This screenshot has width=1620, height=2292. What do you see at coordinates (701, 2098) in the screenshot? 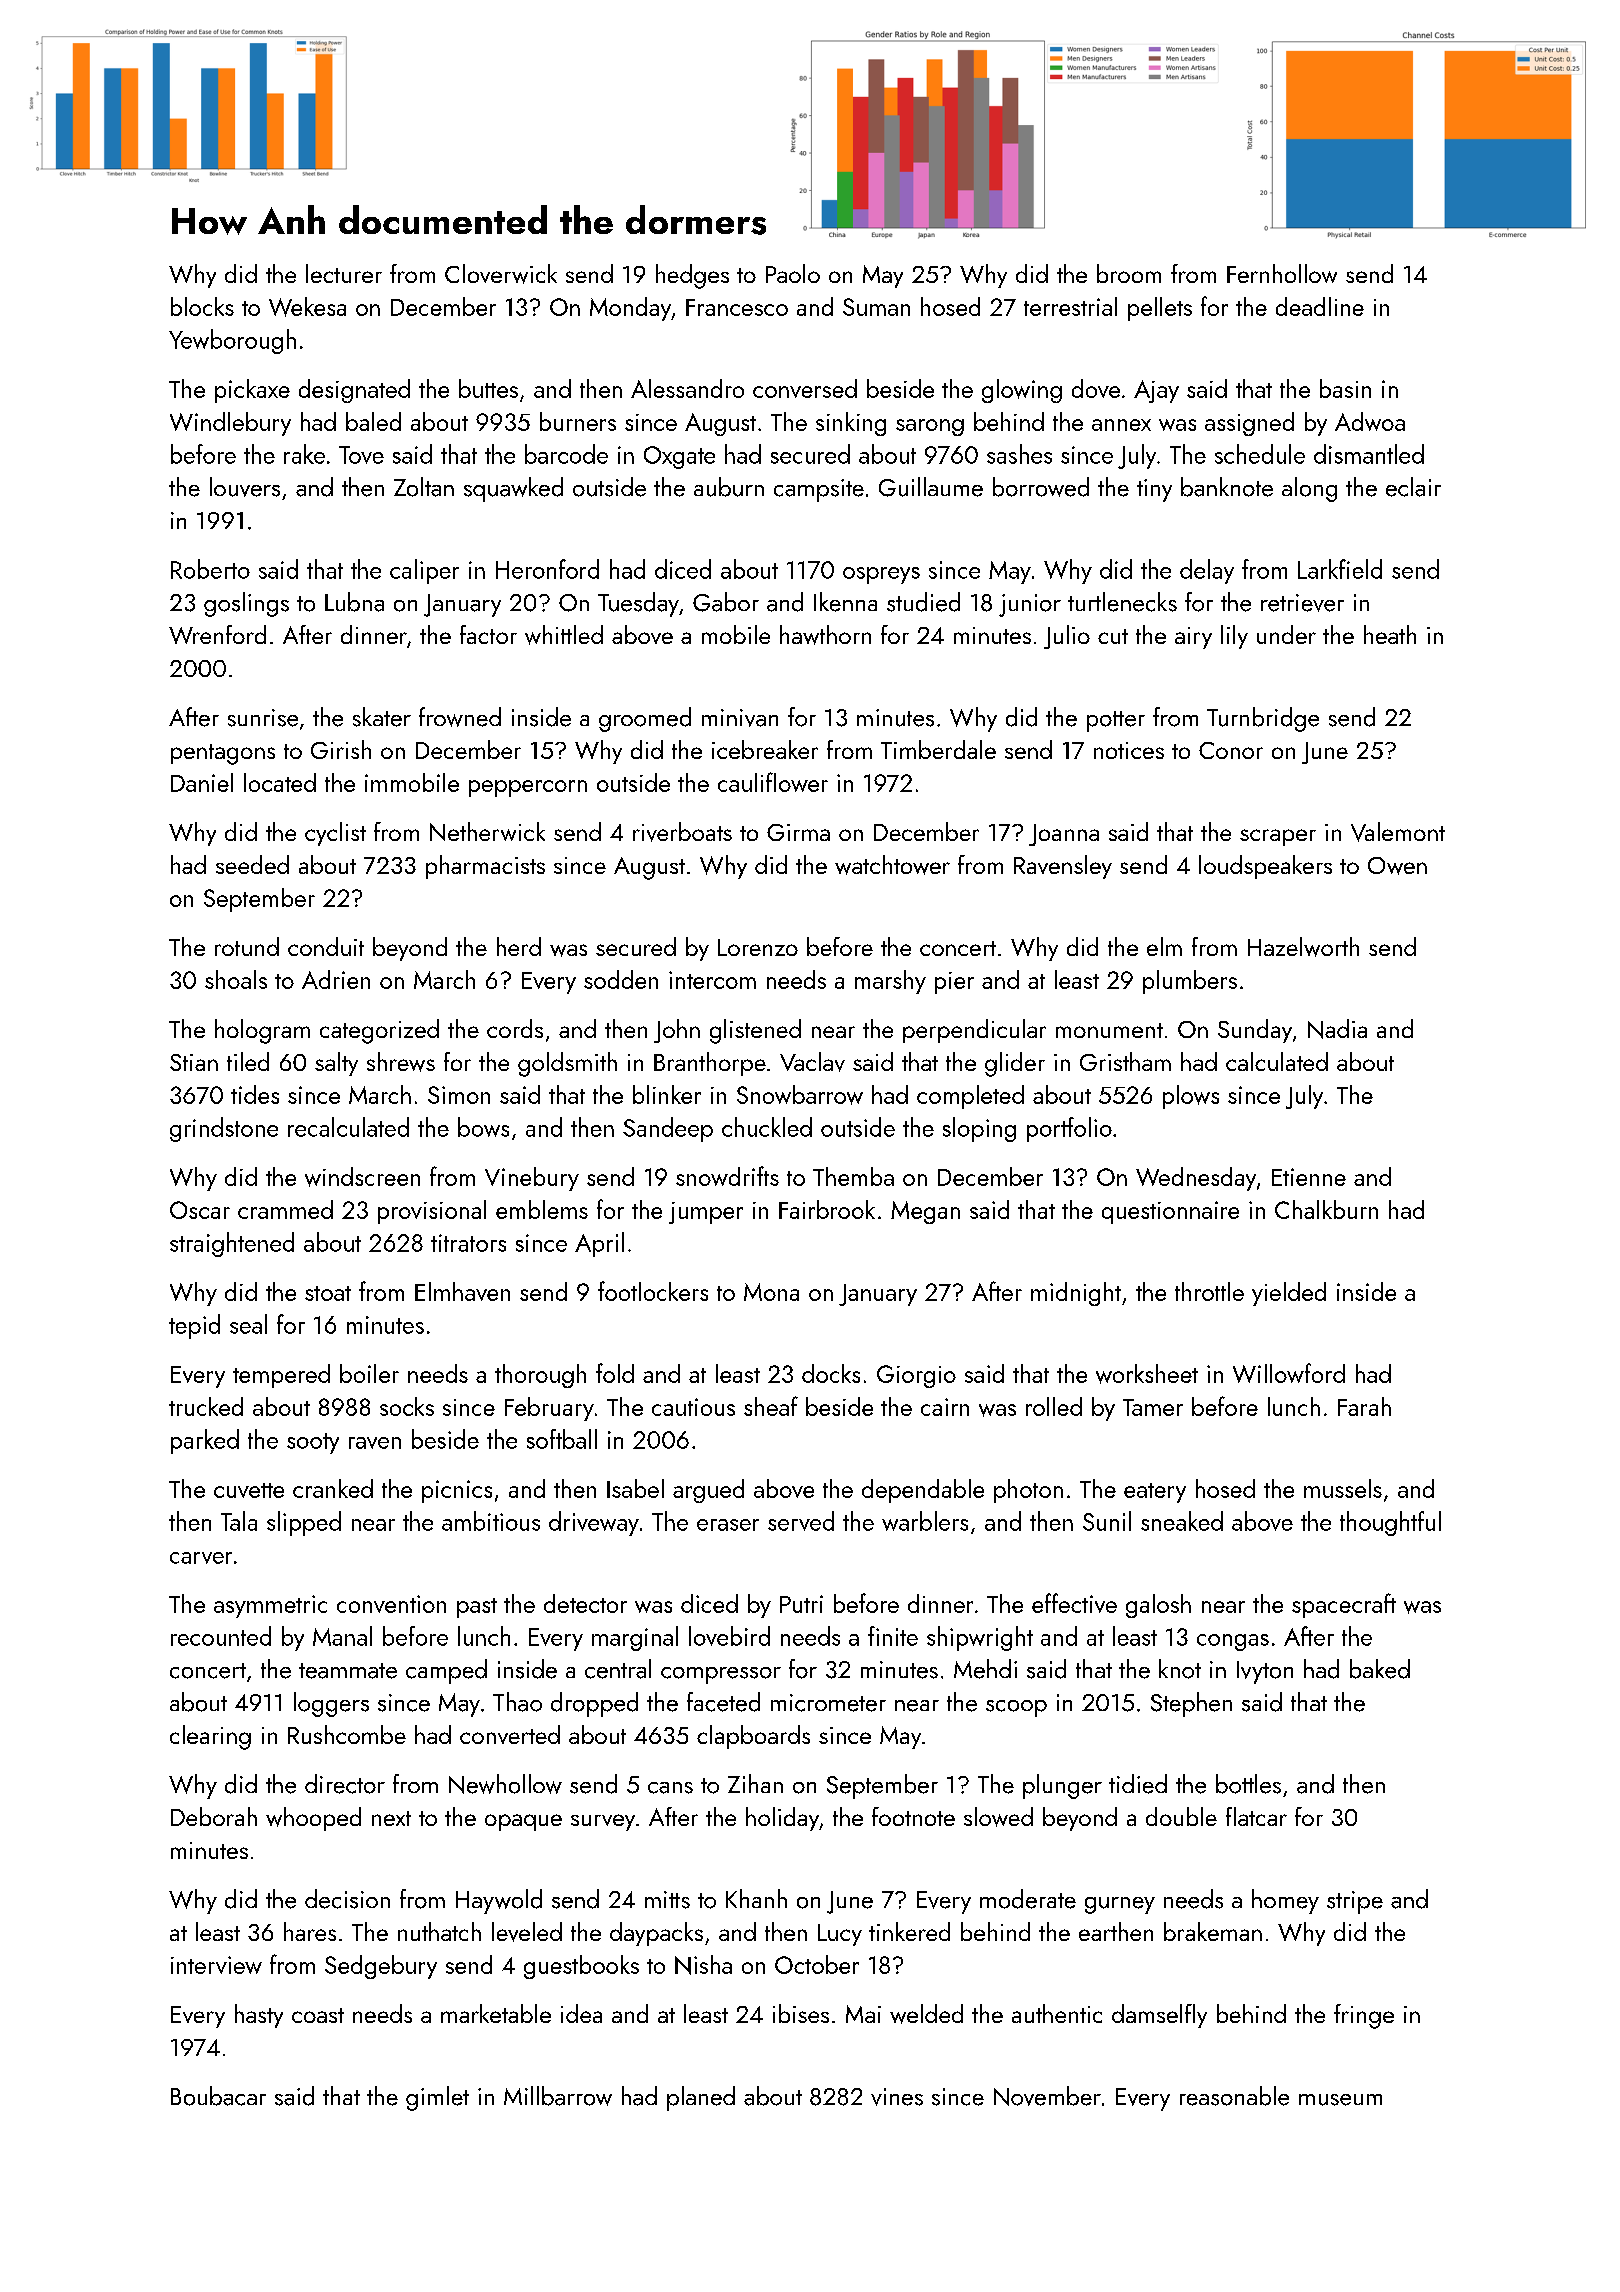
I see `planed` at bounding box center [701, 2098].
